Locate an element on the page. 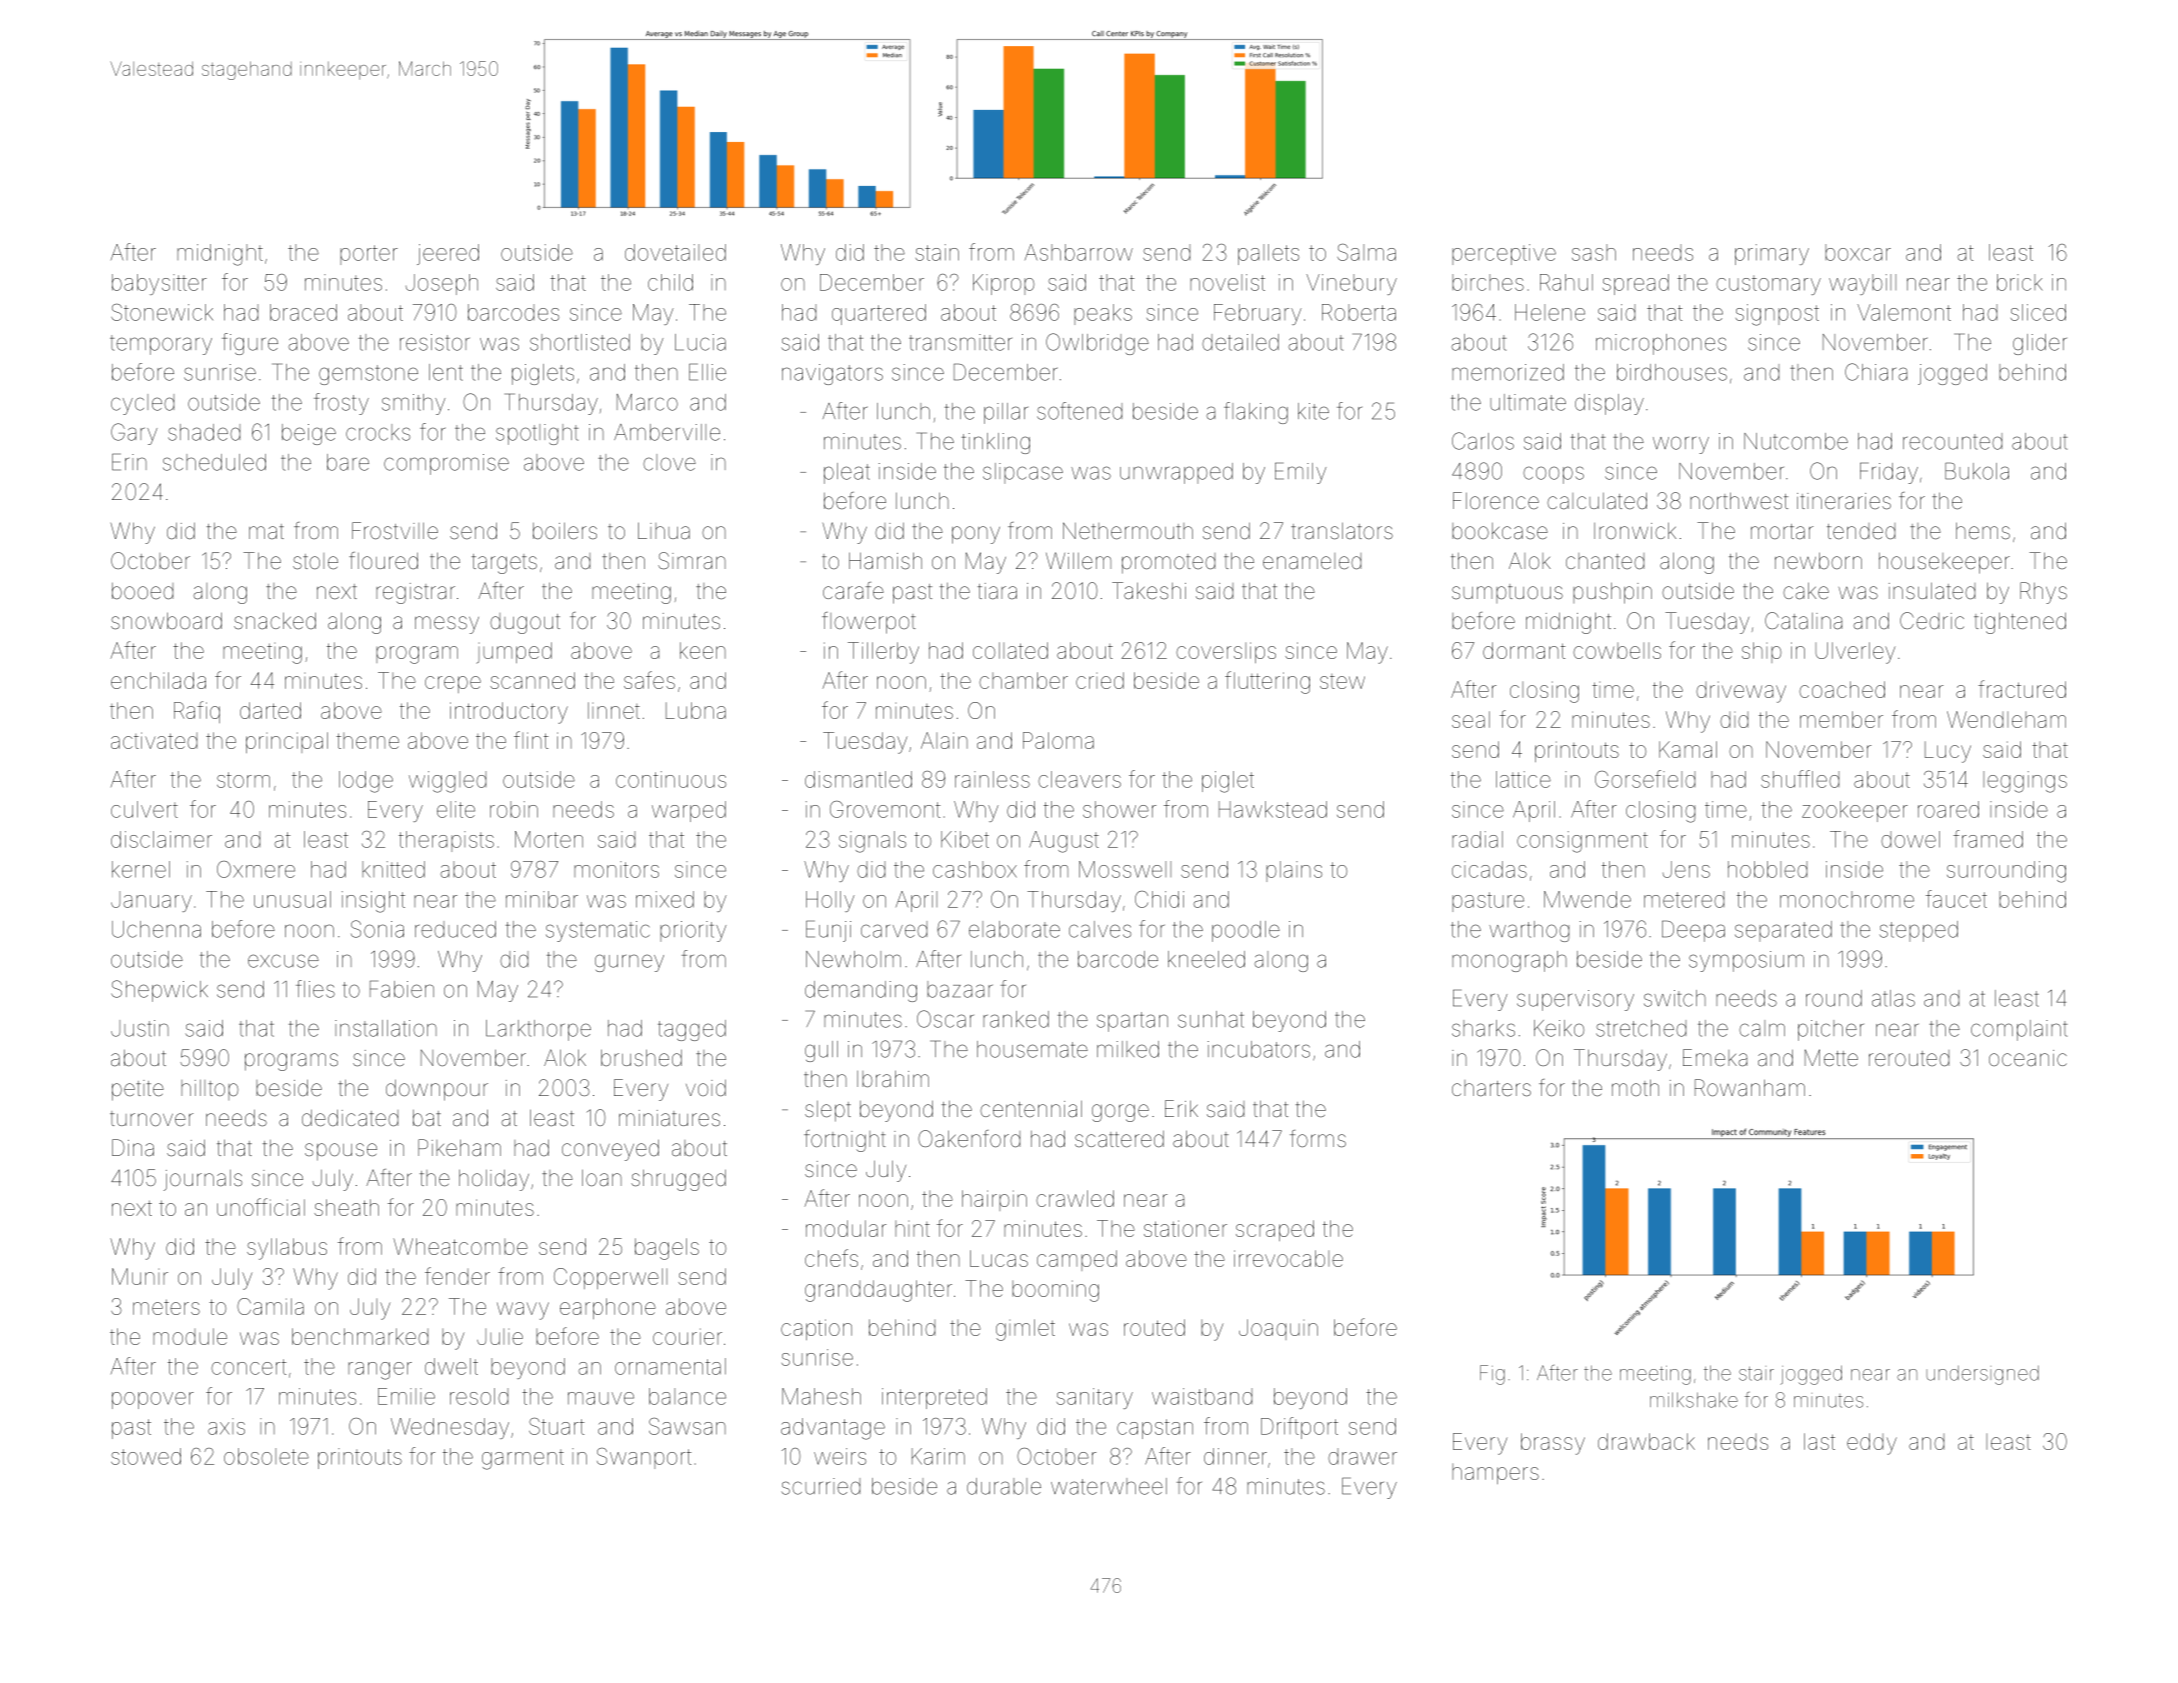 The height and width of the image is (1683, 2178). resistor is located at coordinates (435, 342).
